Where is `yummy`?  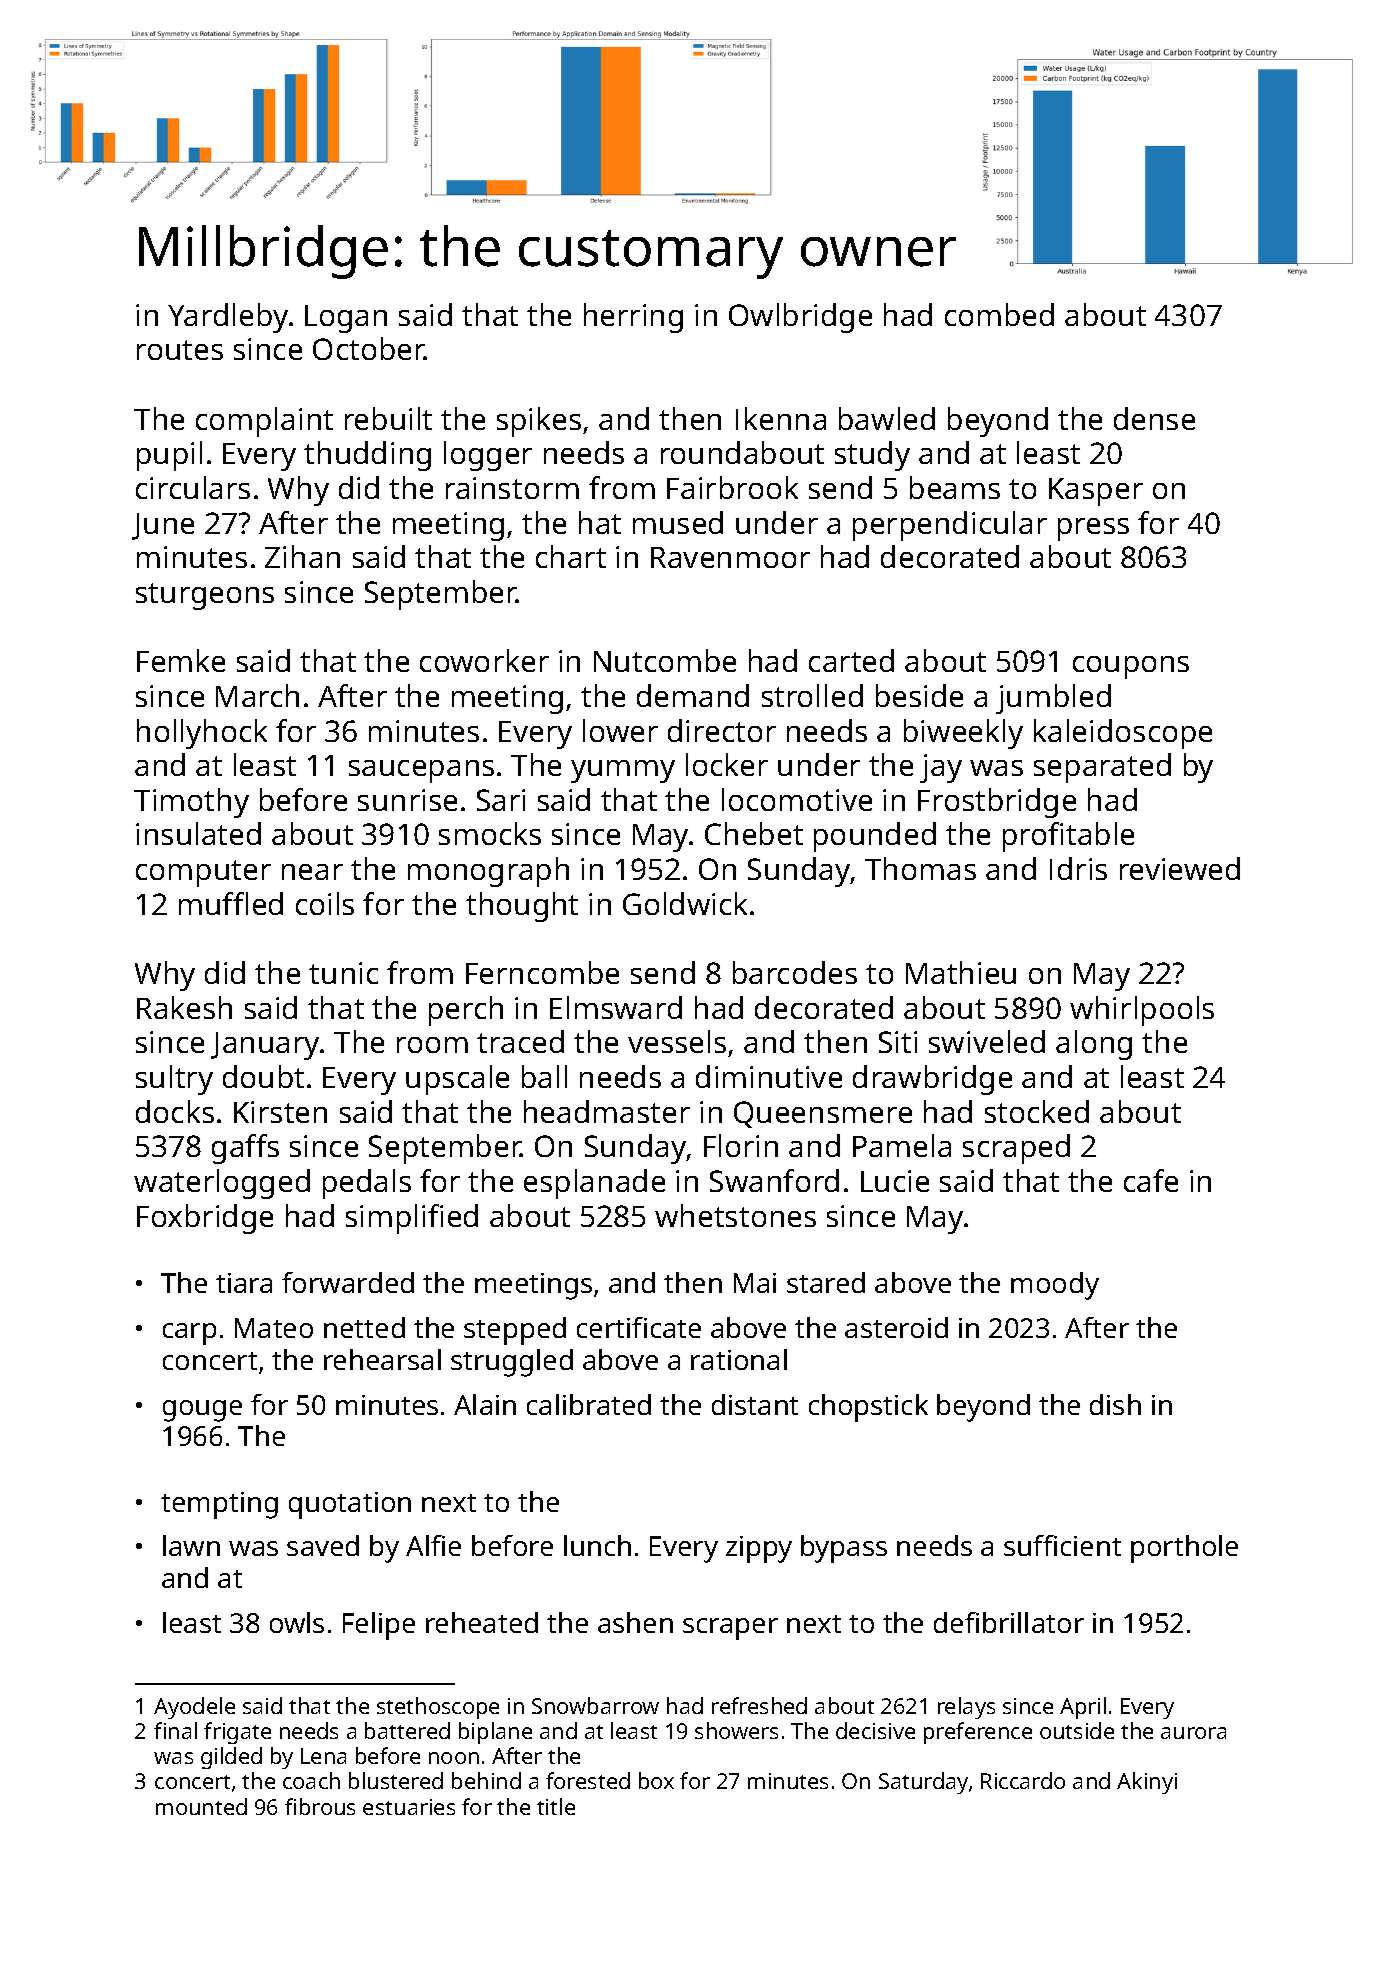 yummy is located at coordinates (623, 771).
